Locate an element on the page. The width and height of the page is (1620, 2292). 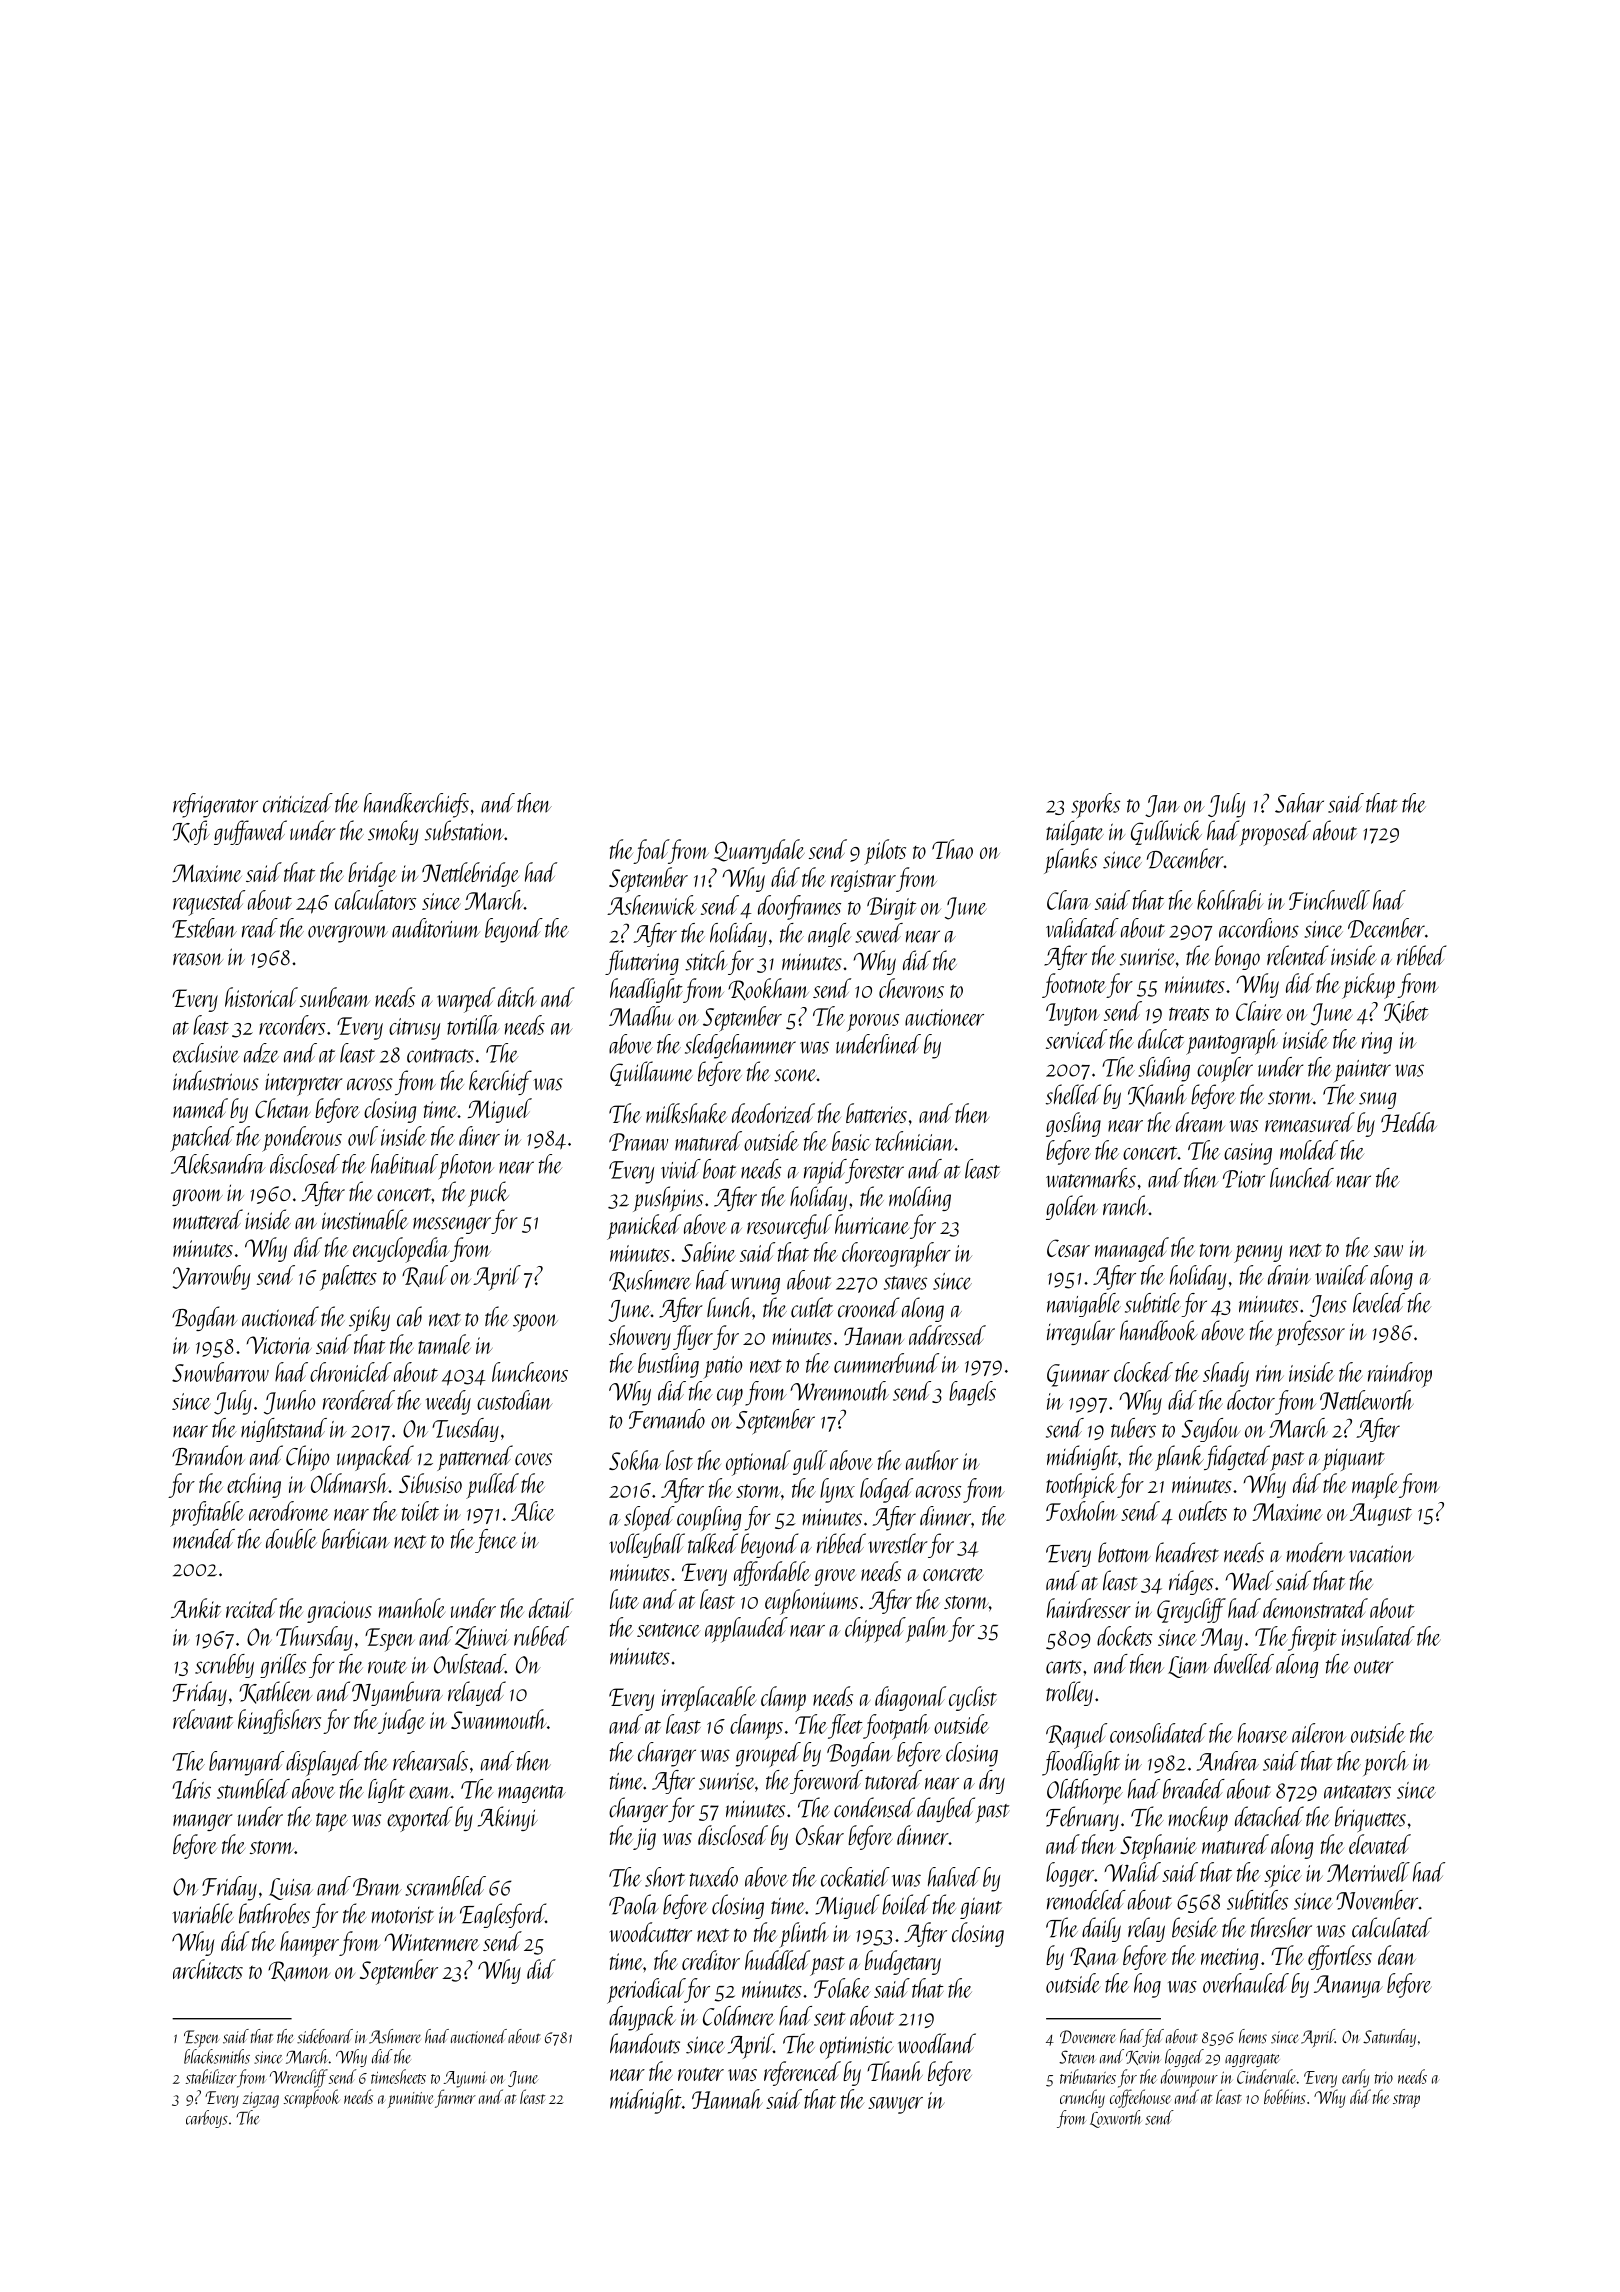
lynx is located at coordinates (837, 1490).
